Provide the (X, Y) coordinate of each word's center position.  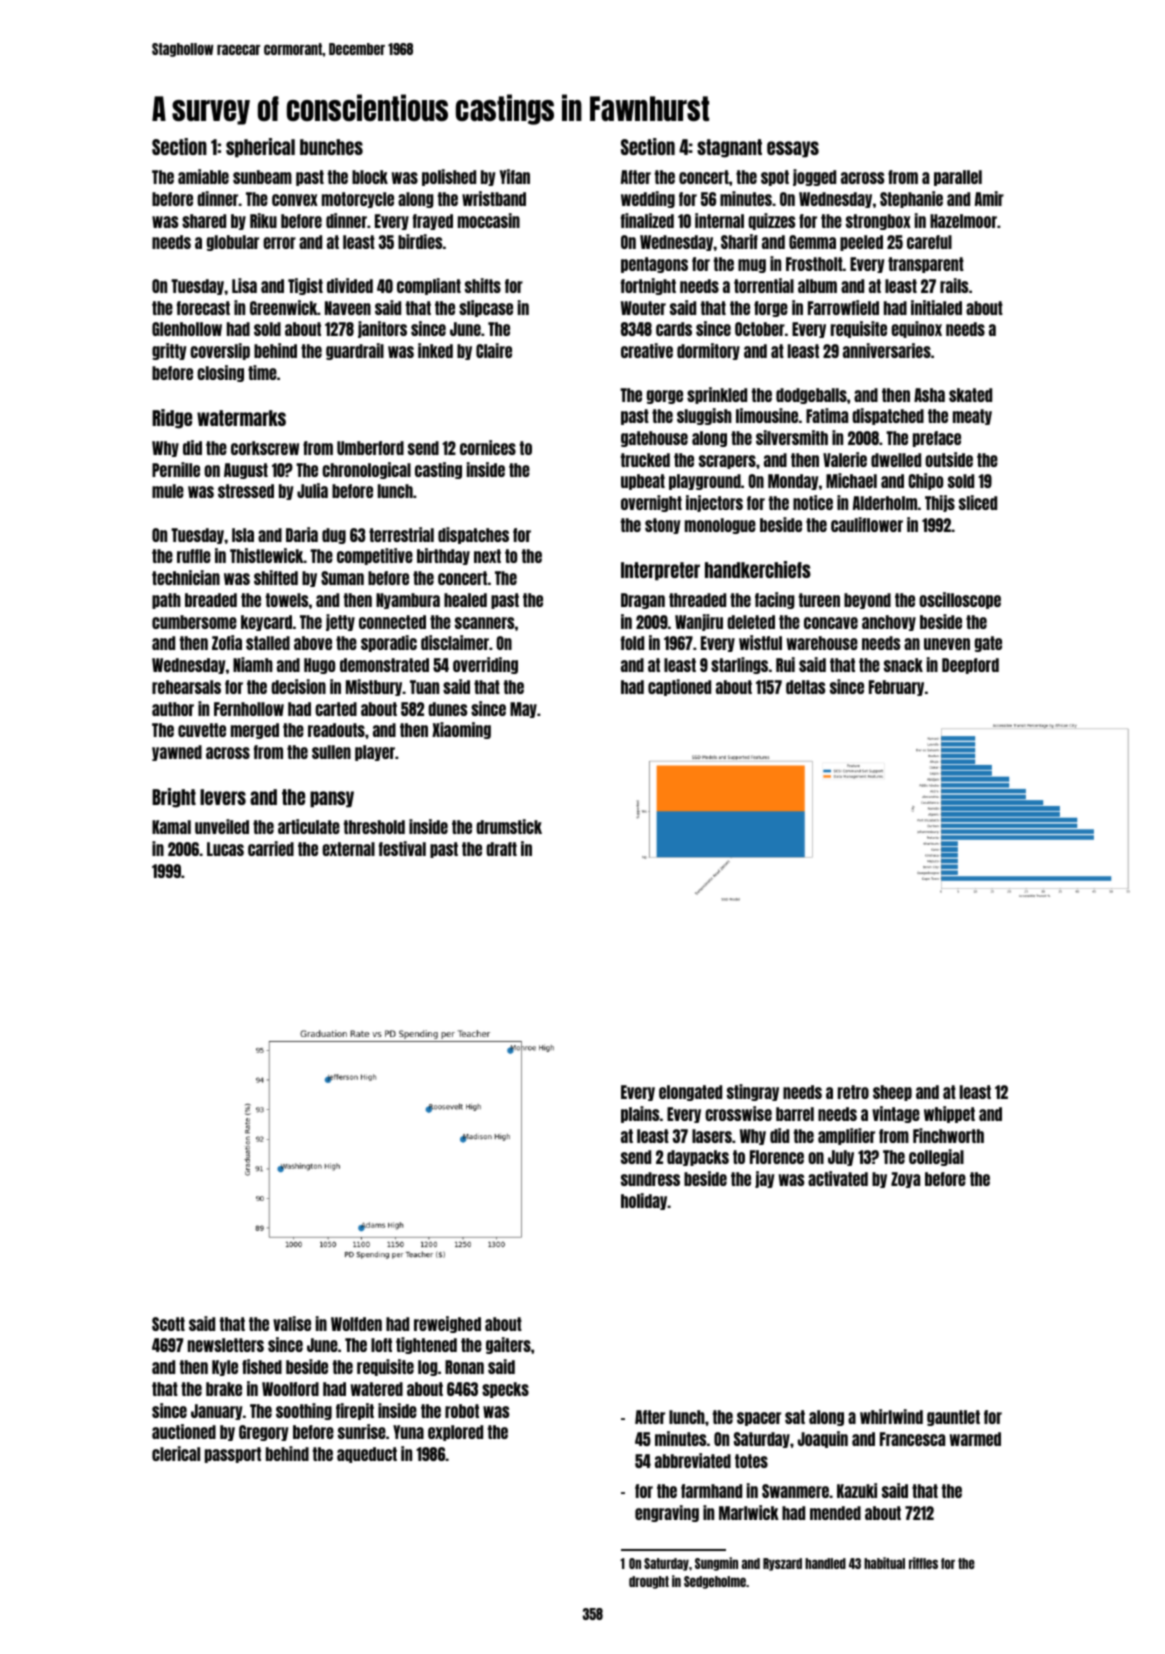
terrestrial (401, 534)
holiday (644, 1201)
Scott (168, 1324)
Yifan (515, 176)
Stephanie (911, 199)
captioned (679, 687)
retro (853, 1092)
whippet (949, 1114)
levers (223, 797)
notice (813, 502)
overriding (485, 665)
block (370, 177)
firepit (355, 1411)
